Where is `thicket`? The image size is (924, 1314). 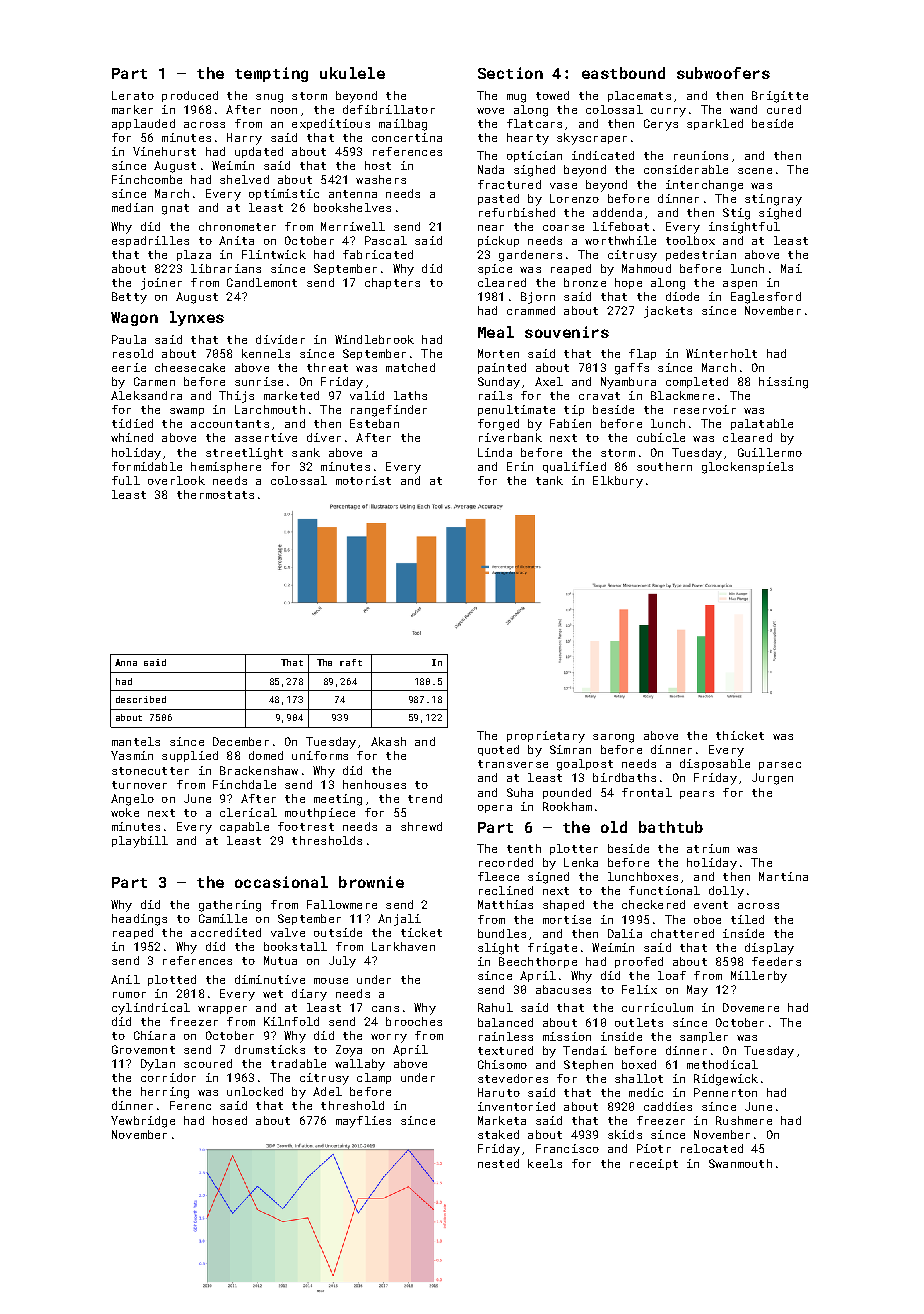 thicket is located at coordinates (740, 735).
